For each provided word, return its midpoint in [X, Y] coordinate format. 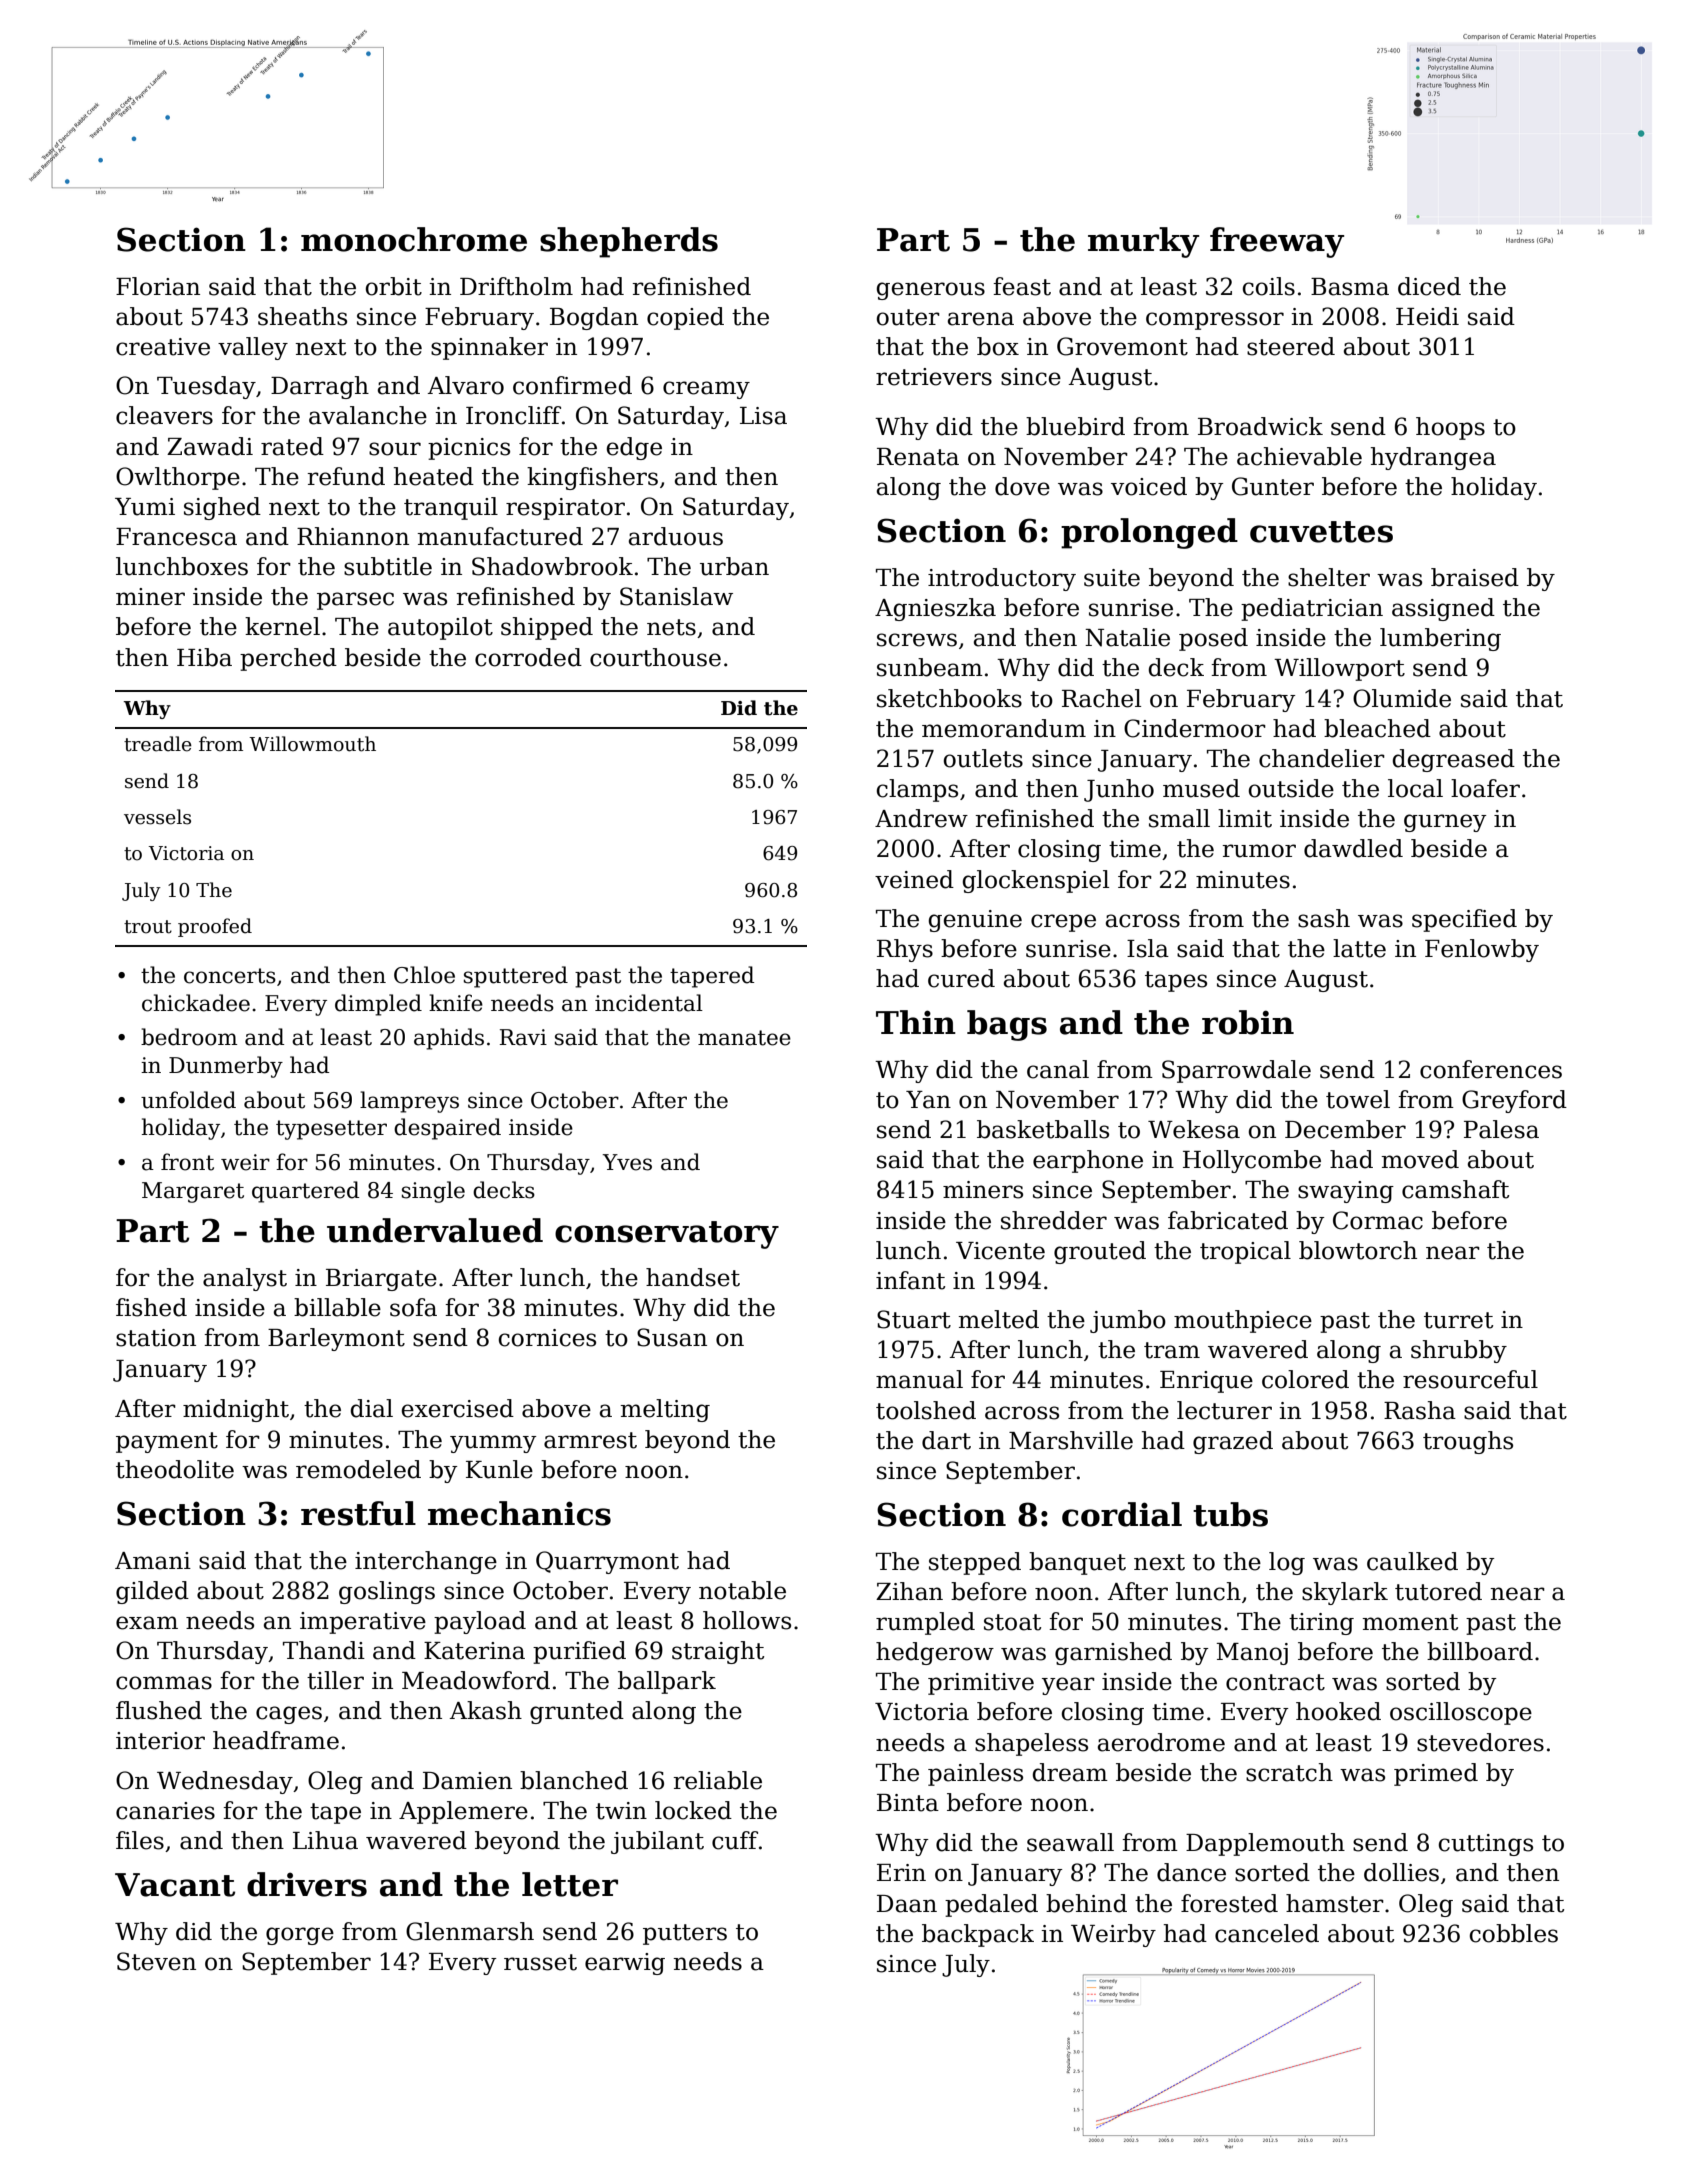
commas [164, 1683]
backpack [978, 1935]
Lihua [325, 1840]
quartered [305, 1192]
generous [931, 291]
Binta [908, 1803]
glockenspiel [1036, 881]
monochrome [414, 239]
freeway [1277, 242]
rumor [1259, 851]
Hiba [204, 657]
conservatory [667, 1235]
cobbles [1514, 1933]
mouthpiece [1243, 1321]
